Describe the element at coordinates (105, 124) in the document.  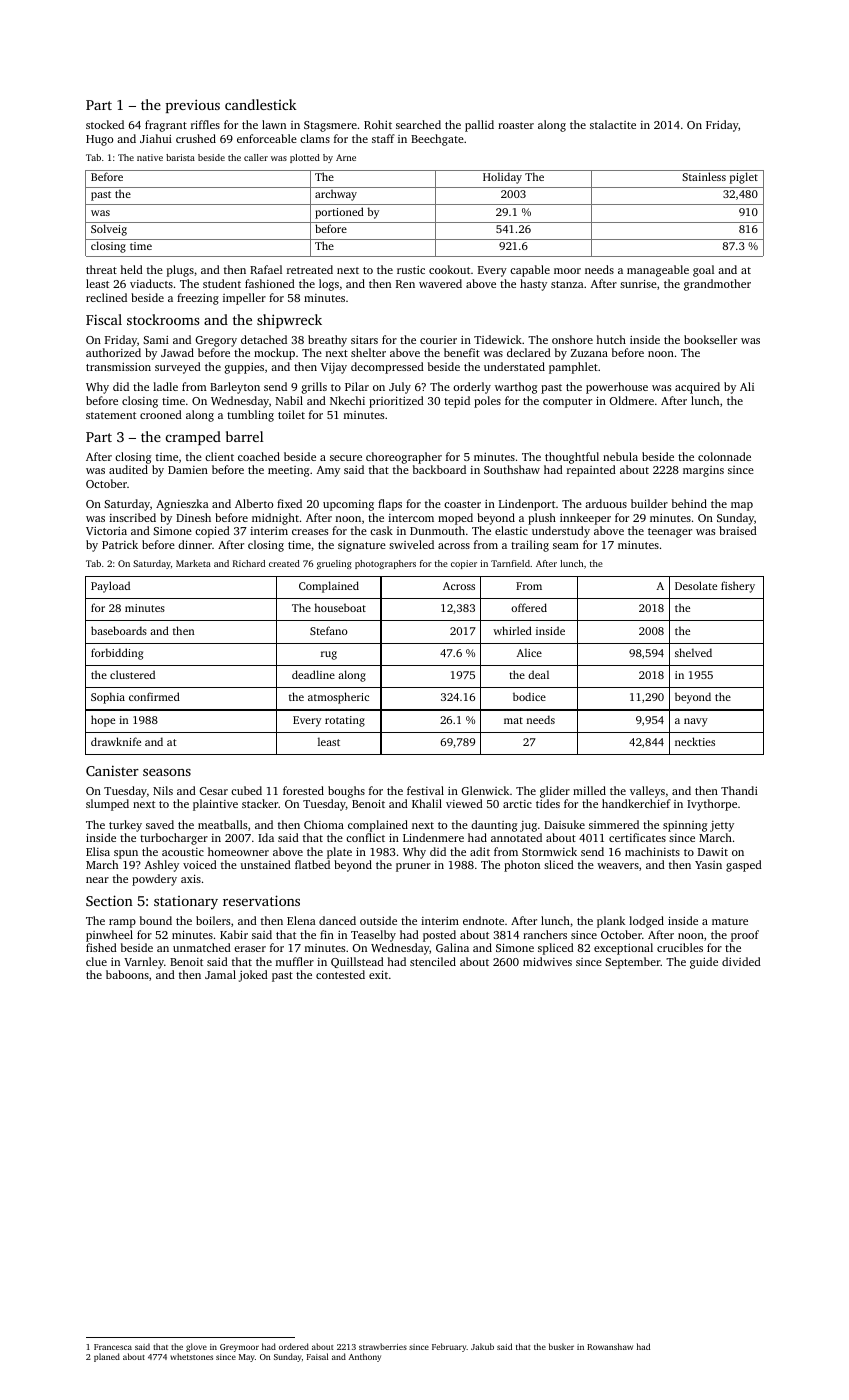
I see `stocked` at that location.
